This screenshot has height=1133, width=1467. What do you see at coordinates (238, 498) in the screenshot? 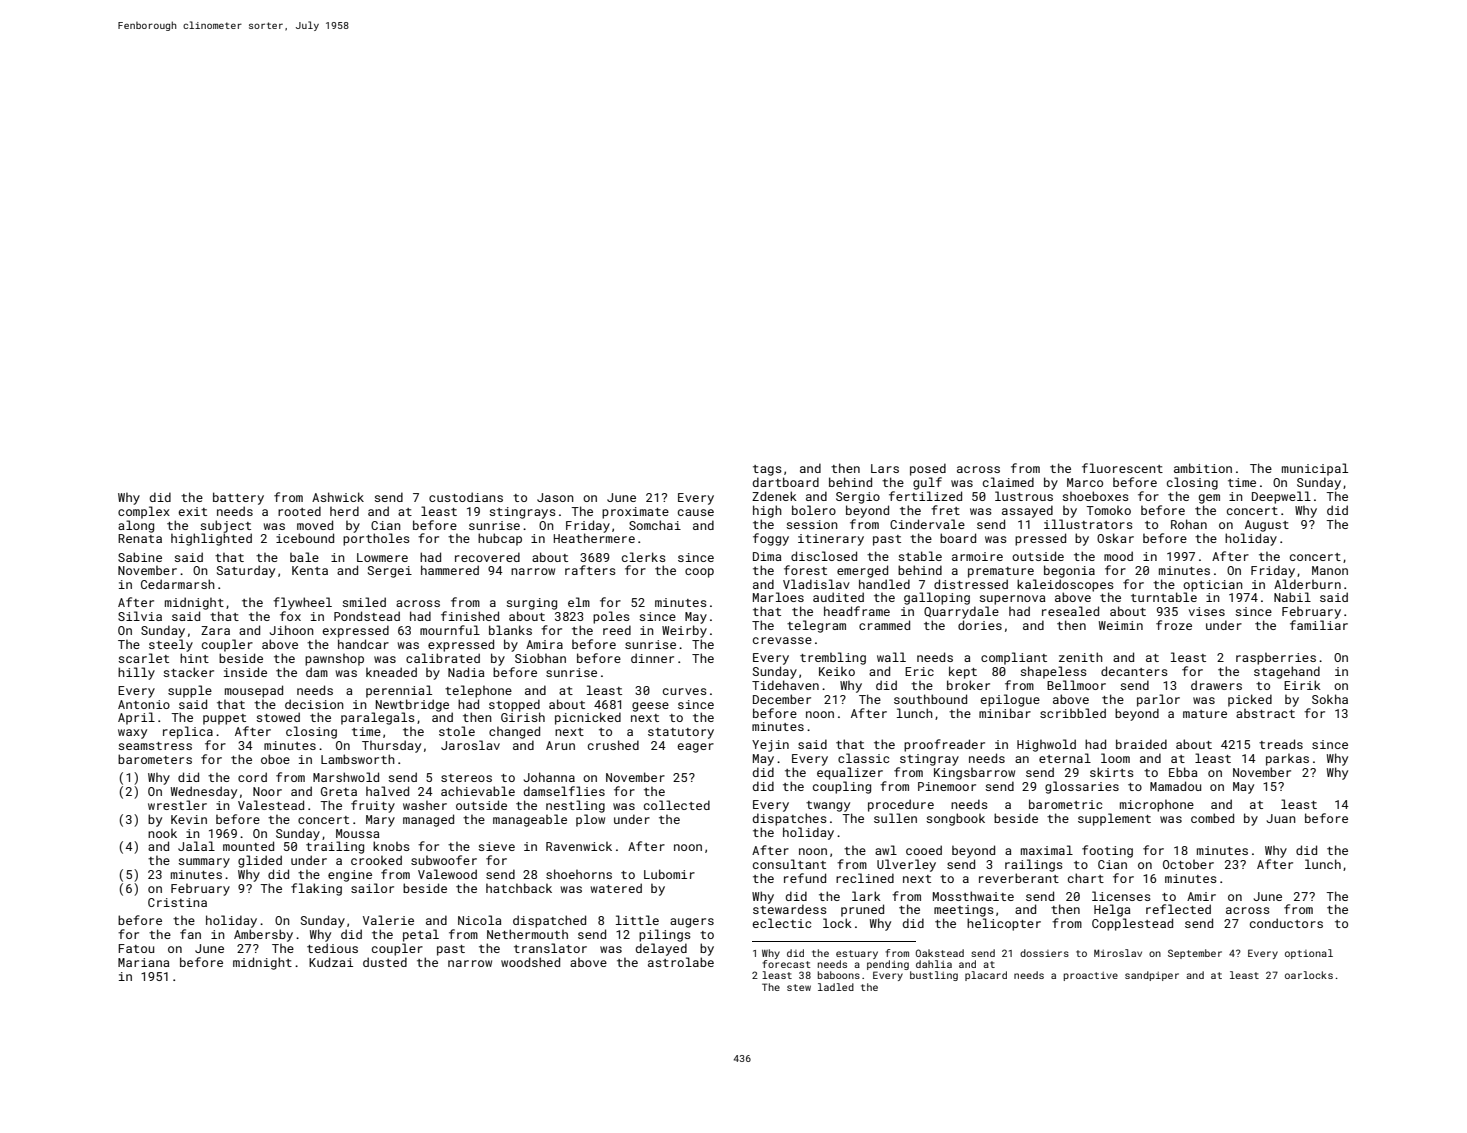
I see `battery` at bounding box center [238, 498].
